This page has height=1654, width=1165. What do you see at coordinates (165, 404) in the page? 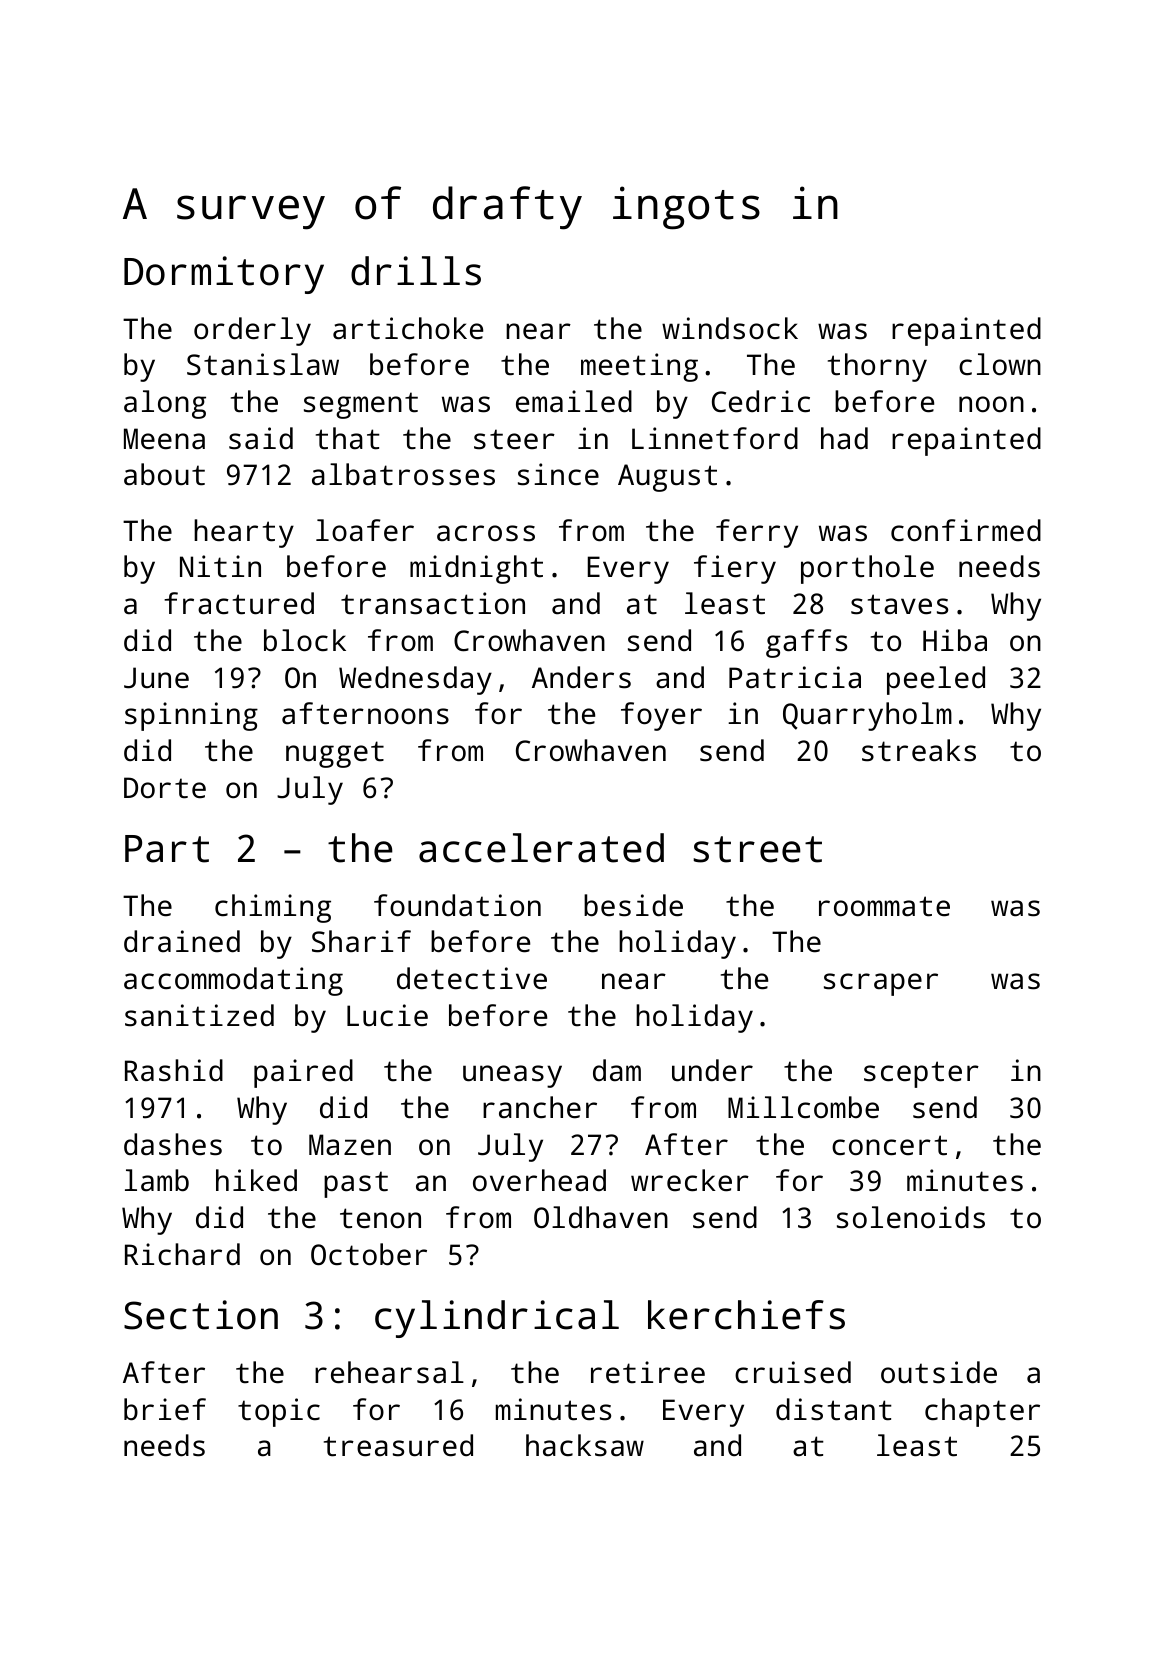
I see `along` at bounding box center [165, 404].
